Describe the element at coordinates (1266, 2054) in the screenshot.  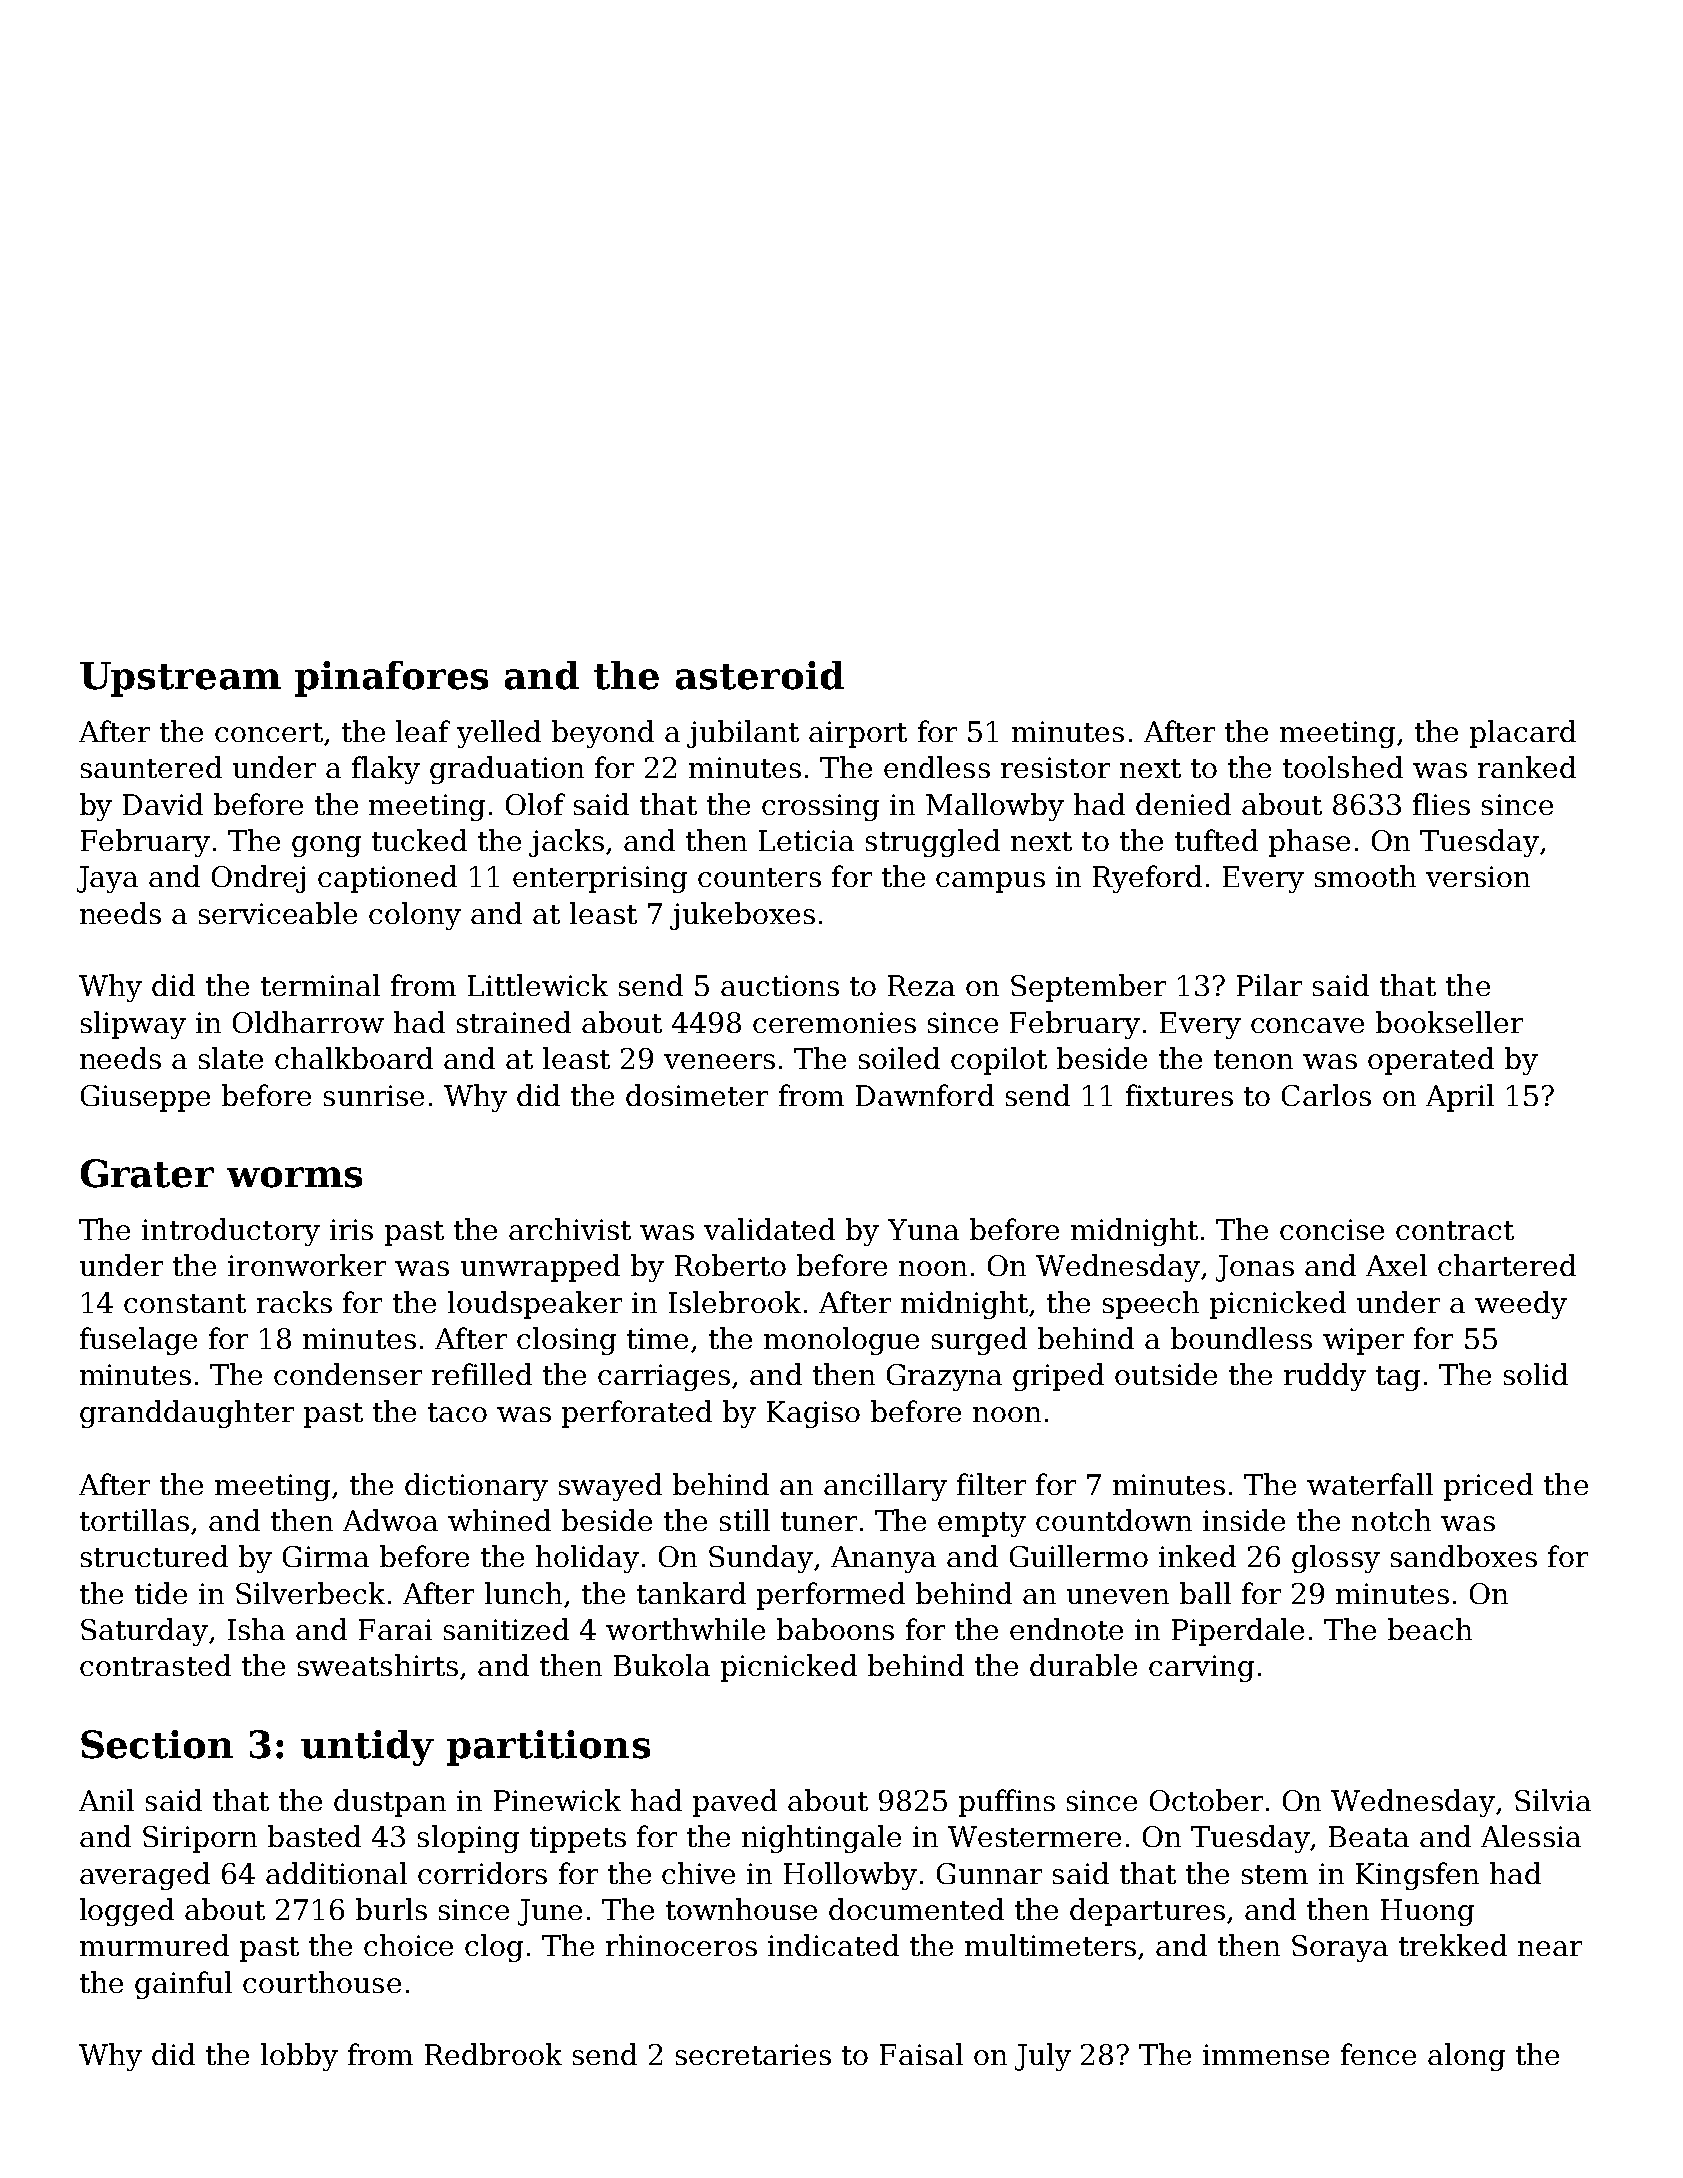
I see `immense` at that location.
